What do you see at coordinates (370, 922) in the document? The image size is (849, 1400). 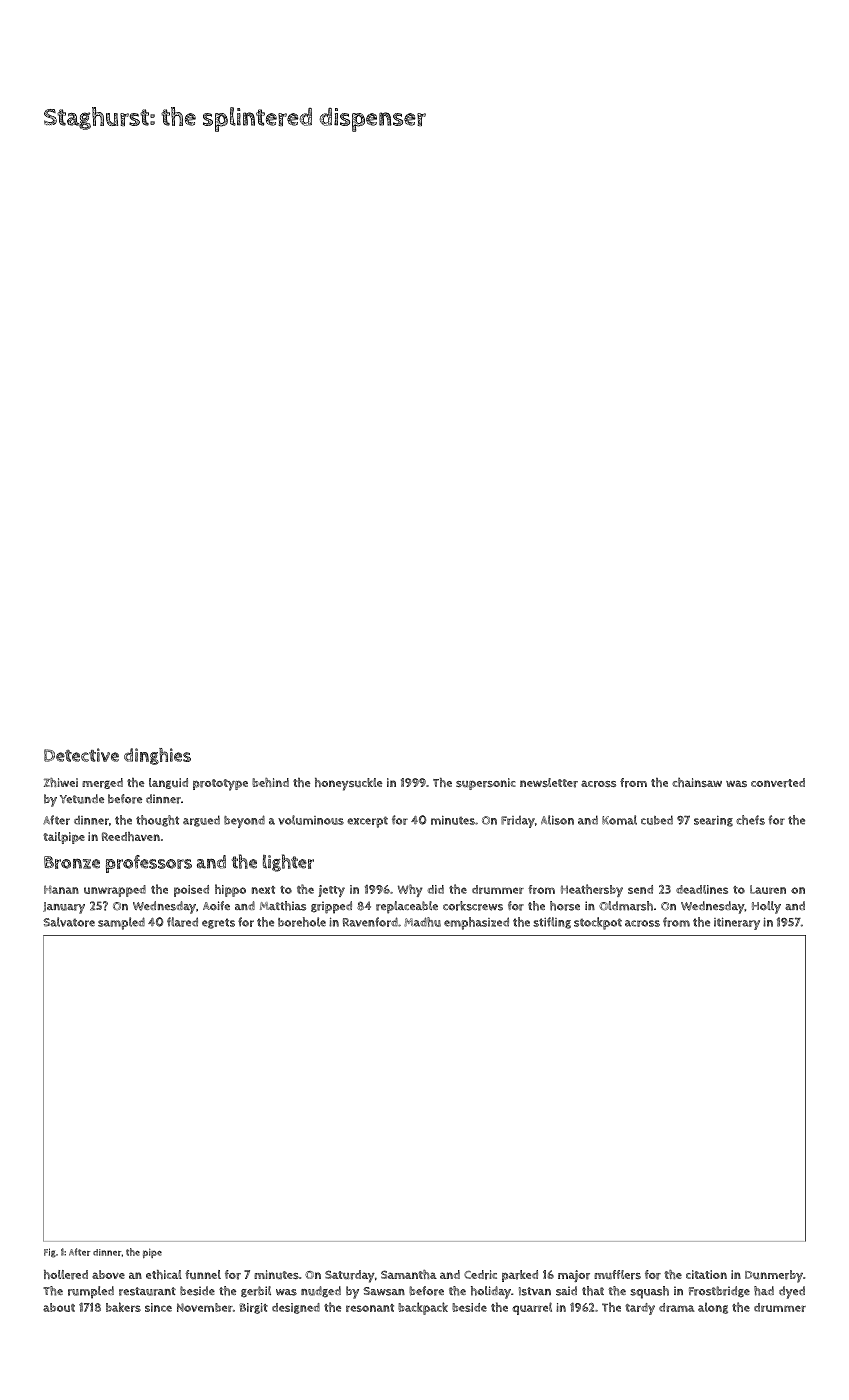 I see `Ravenford` at bounding box center [370, 922].
